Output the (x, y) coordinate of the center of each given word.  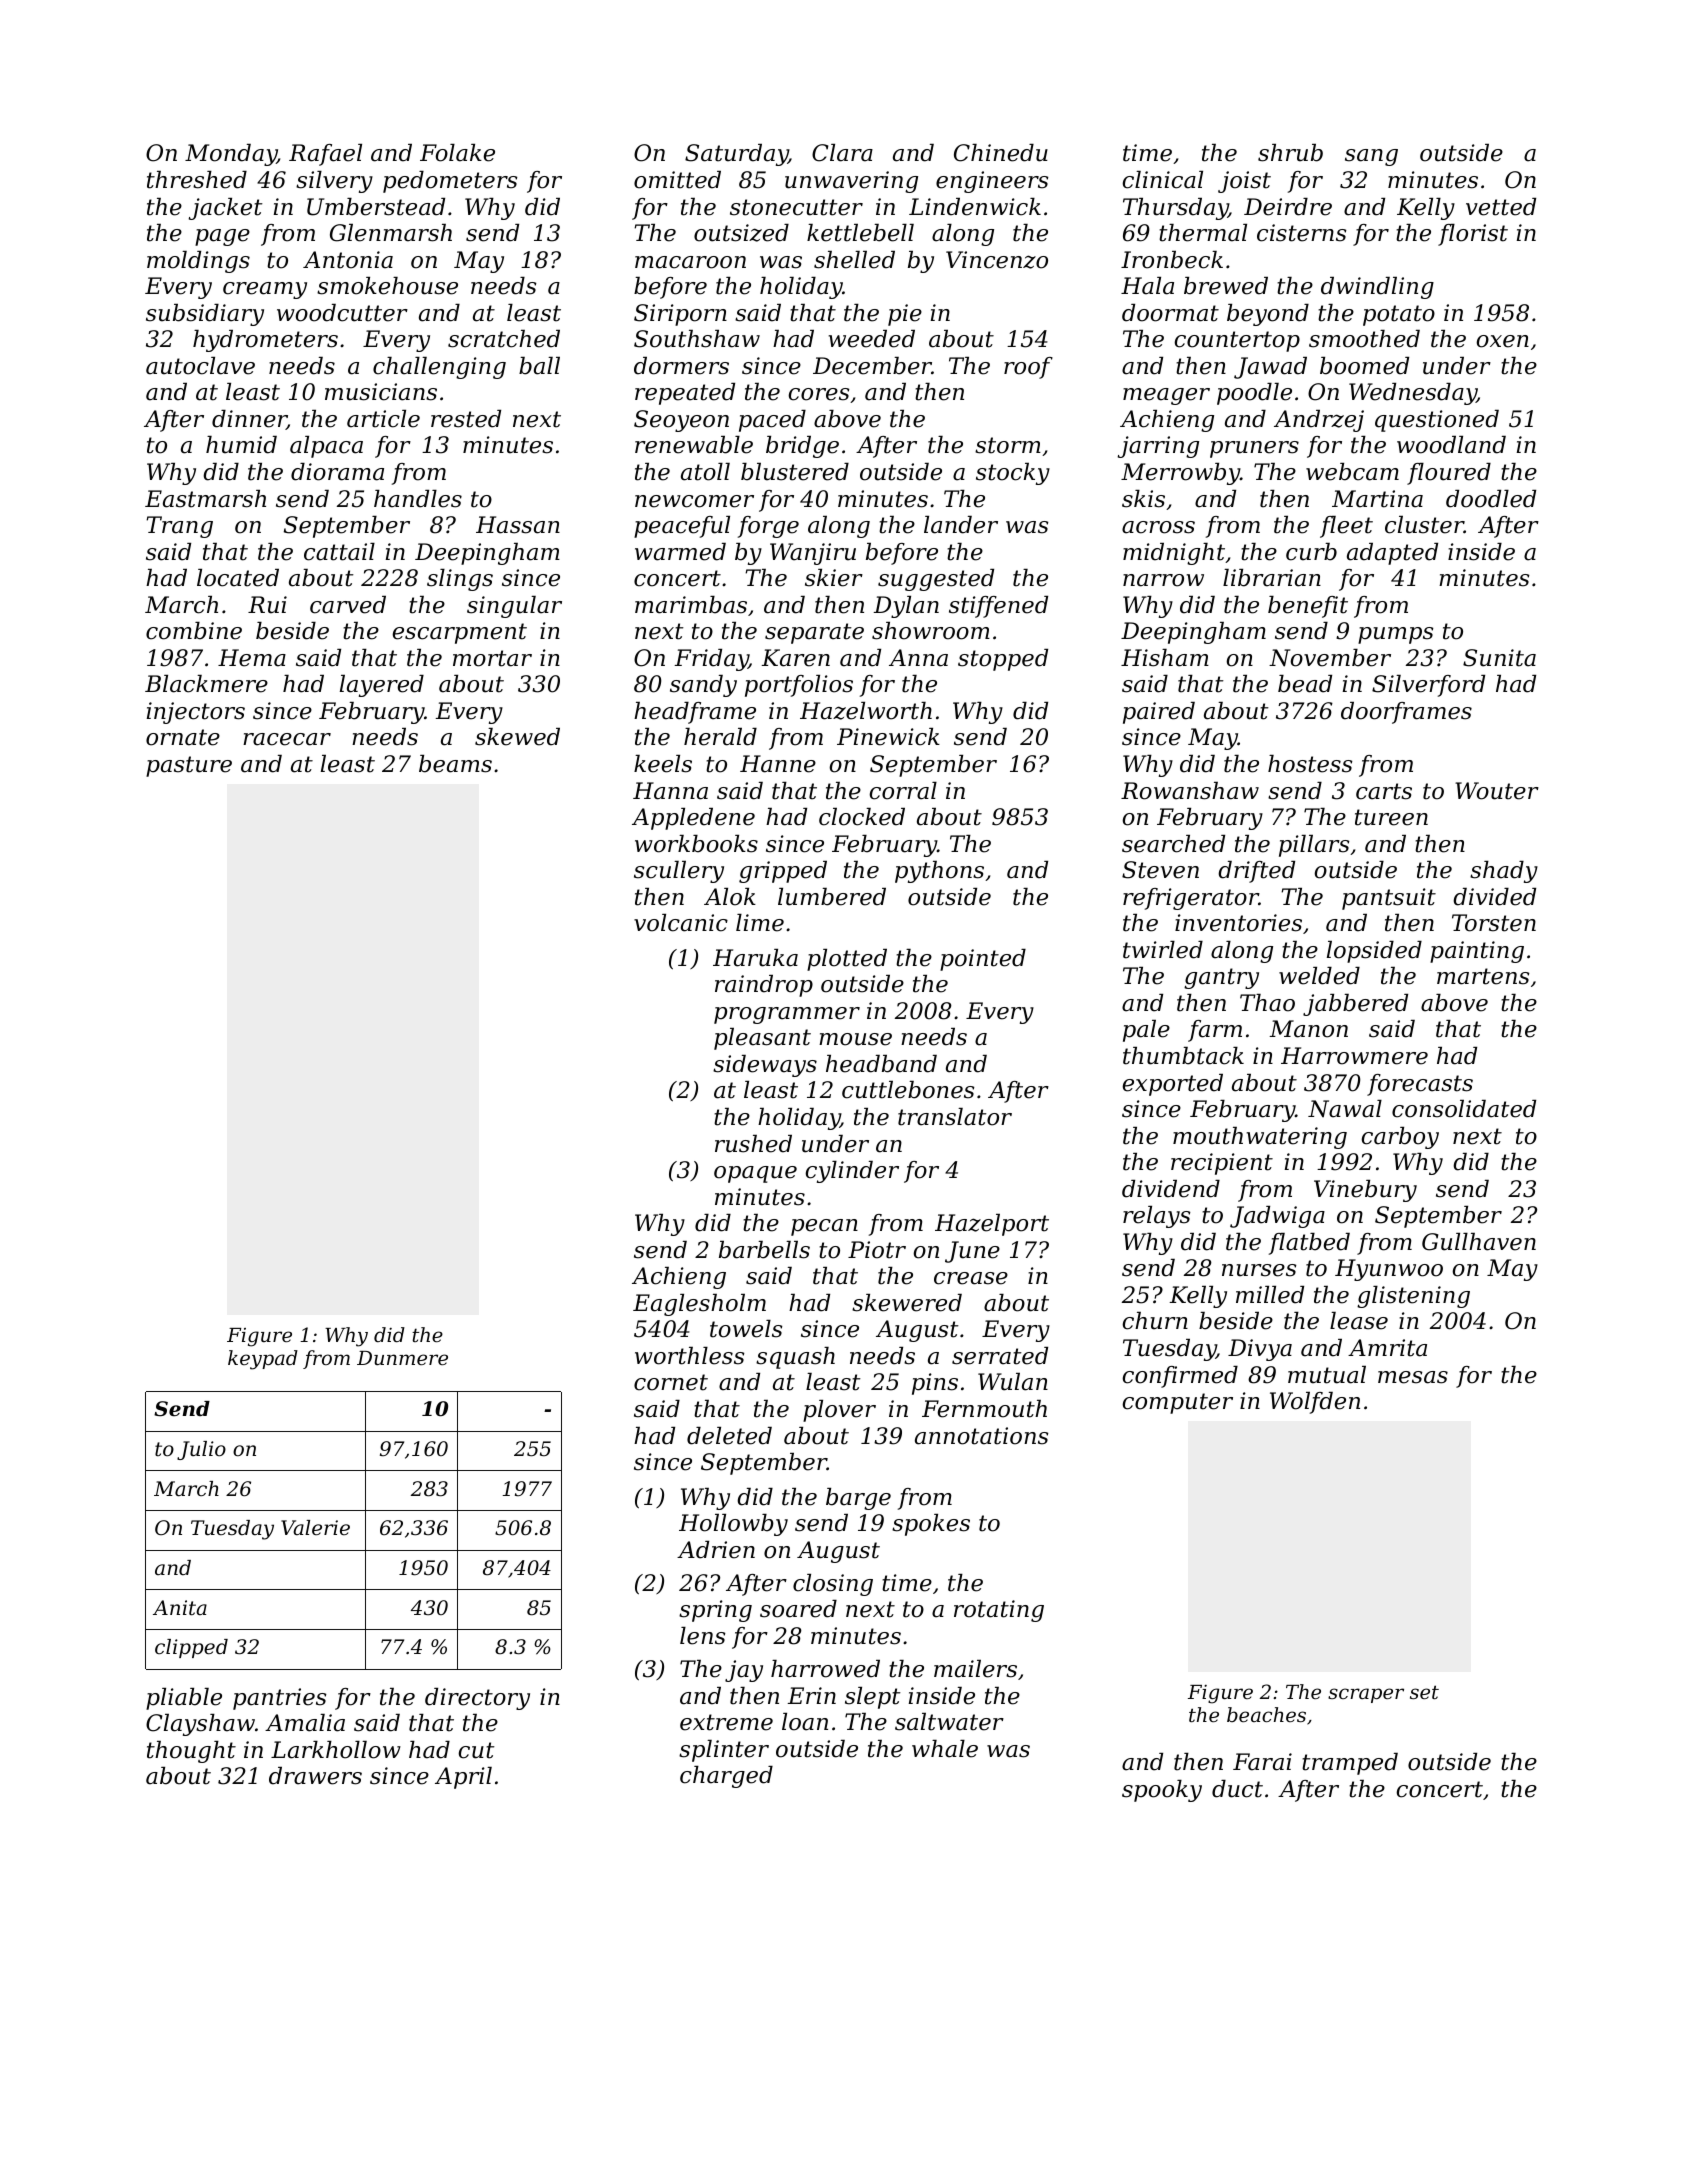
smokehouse (387, 286)
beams (455, 764)
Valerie (315, 1528)
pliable (184, 1699)
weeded (872, 339)
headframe (695, 713)
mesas (1413, 1377)
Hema (252, 658)
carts (1384, 791)
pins (935, 1384)
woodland (1451, 445)
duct (1237, 1789)
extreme (726, 1722)
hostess (1310, 764)
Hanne (778, 764)
